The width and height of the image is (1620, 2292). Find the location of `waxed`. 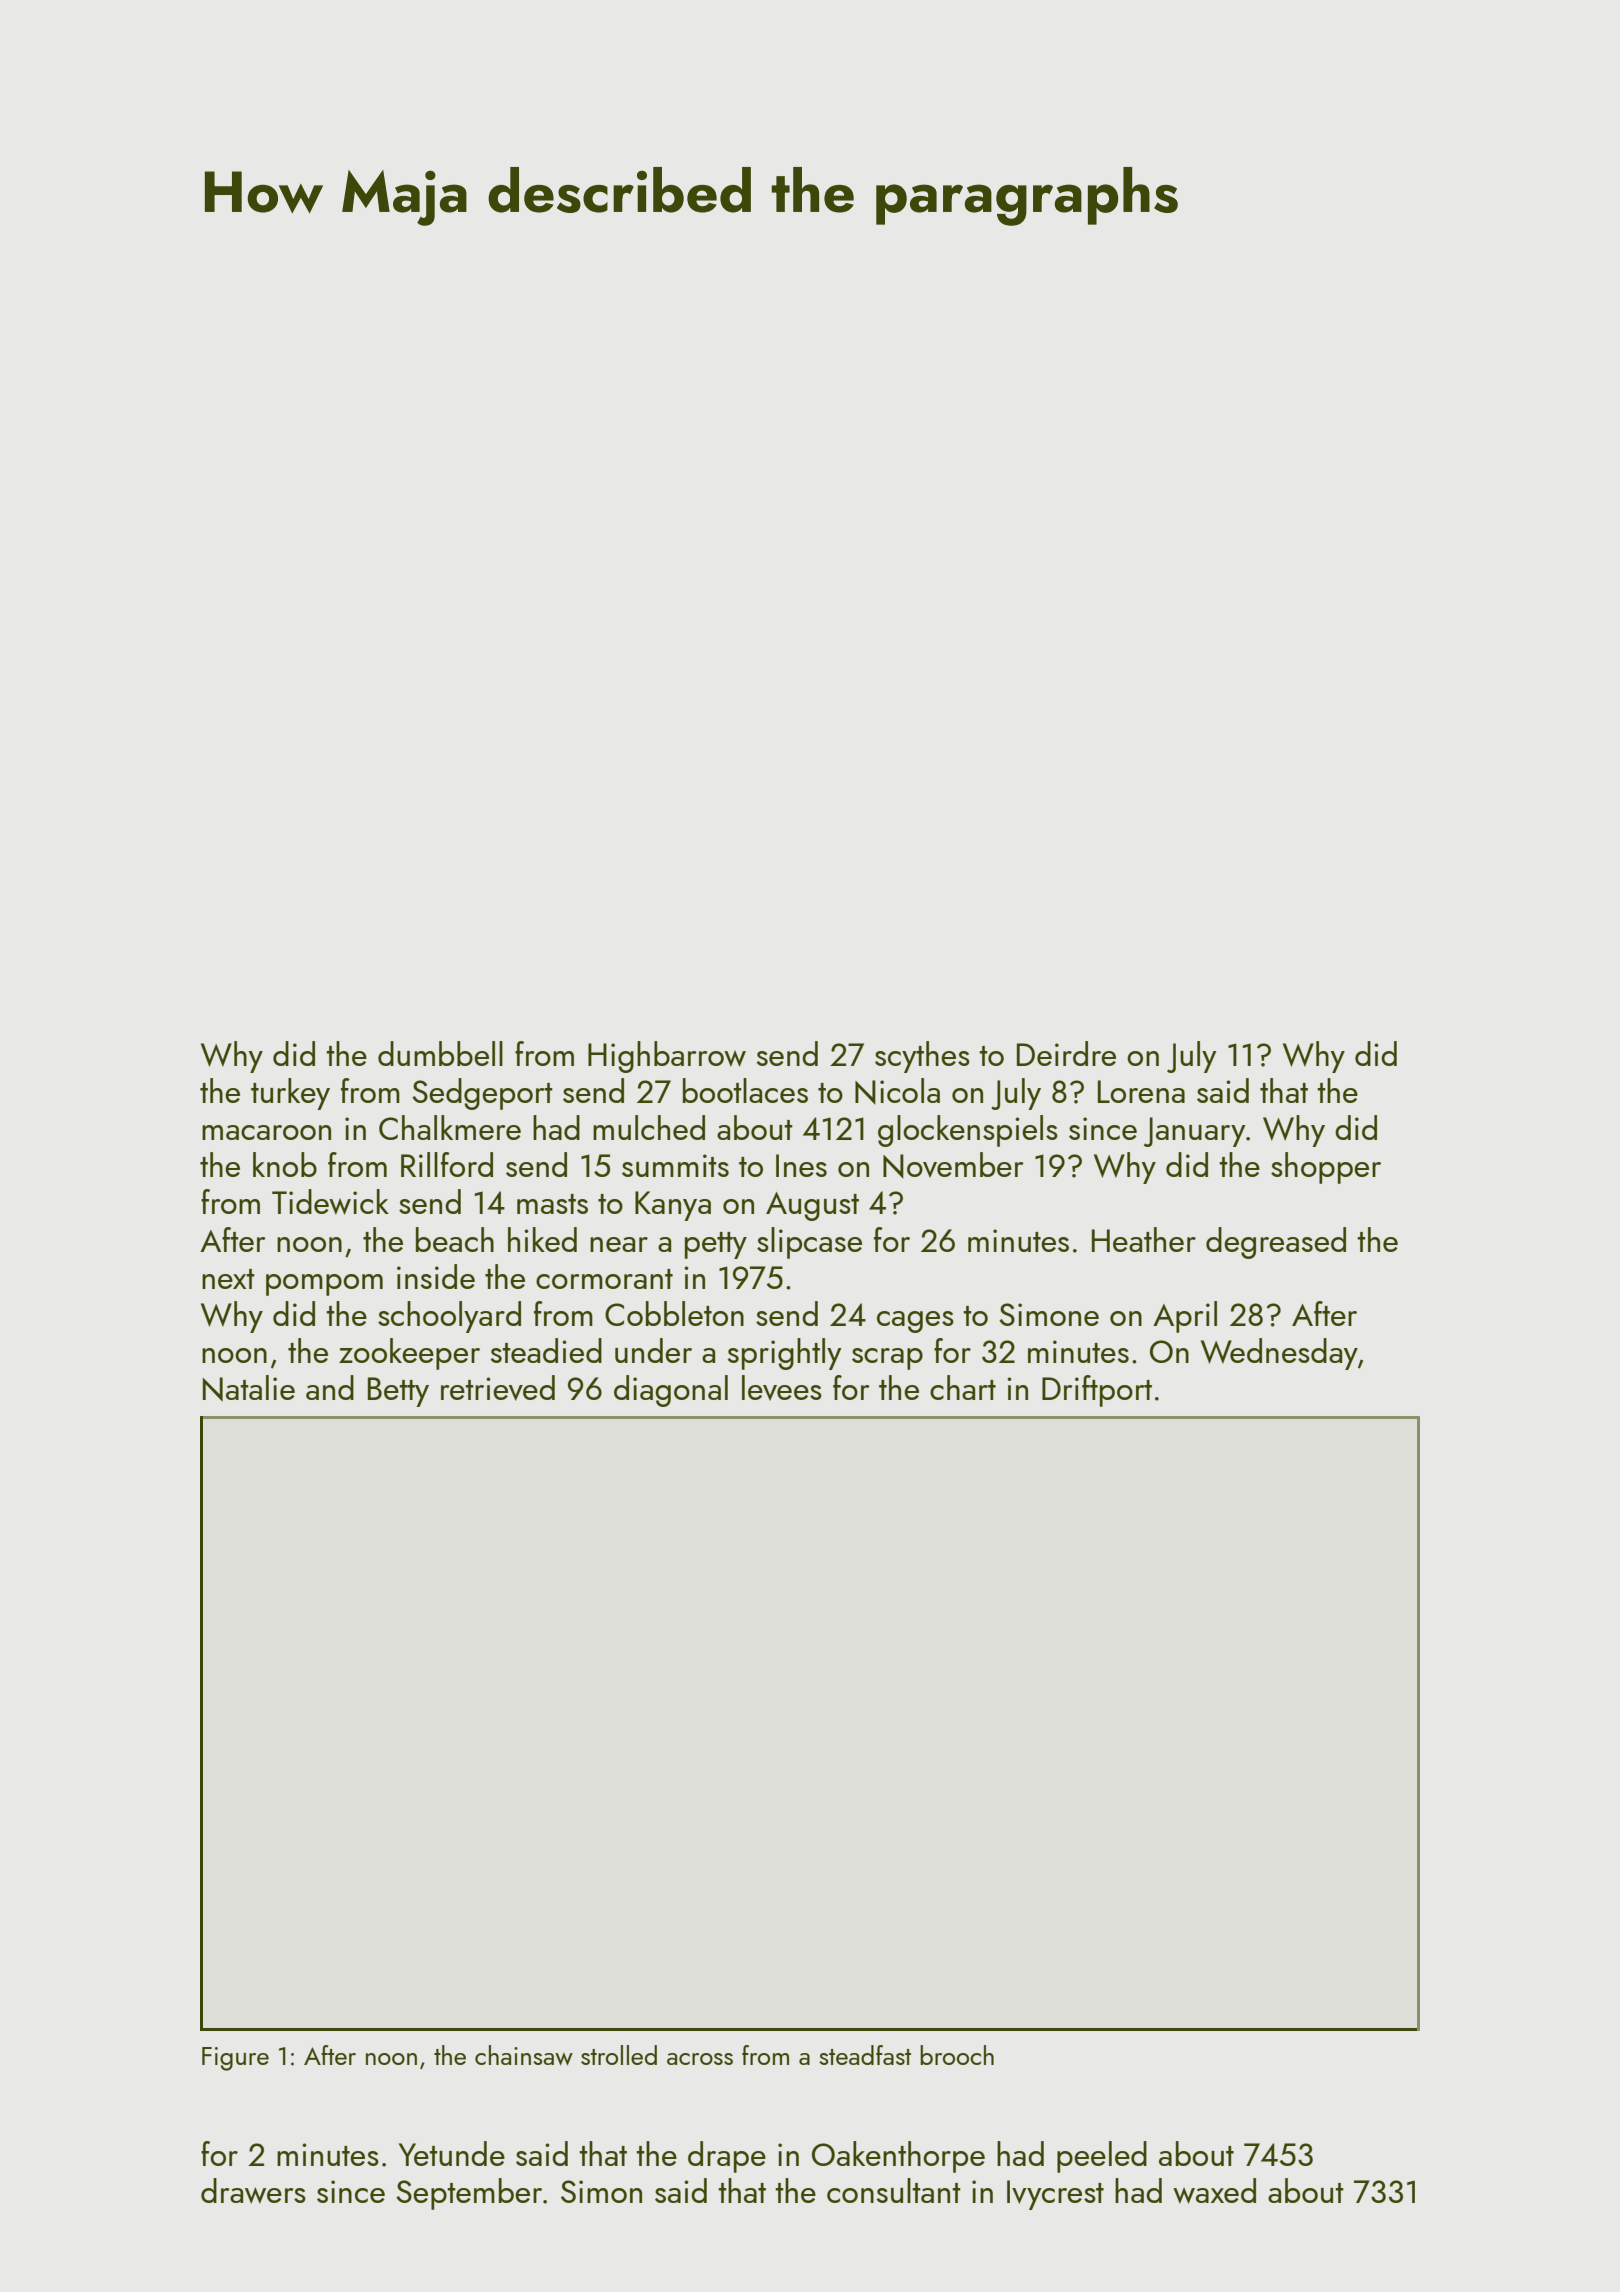

waxed is located at coordinates (1214, 2191).
